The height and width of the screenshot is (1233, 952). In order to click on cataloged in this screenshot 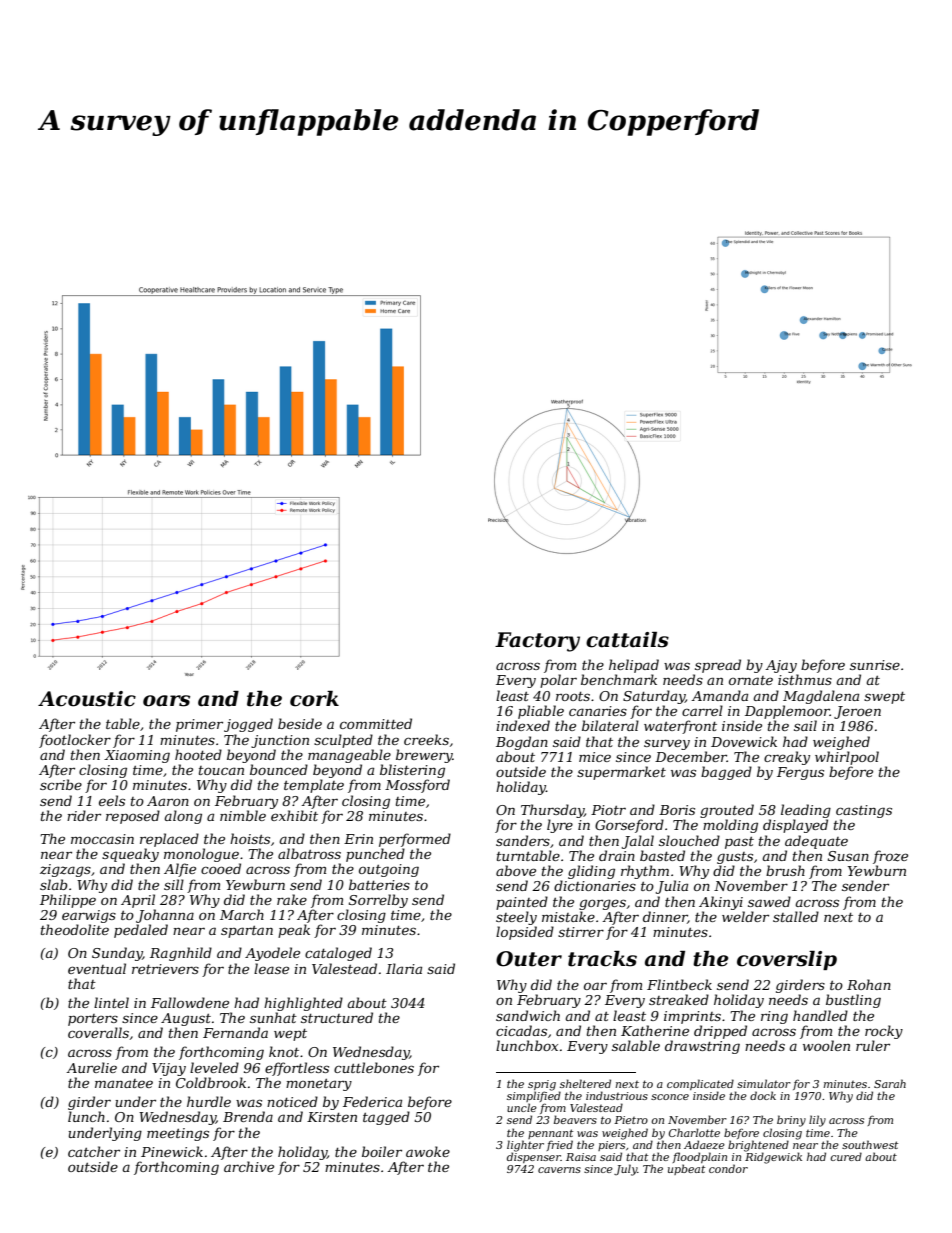, I will do `click(338, 954)`.
